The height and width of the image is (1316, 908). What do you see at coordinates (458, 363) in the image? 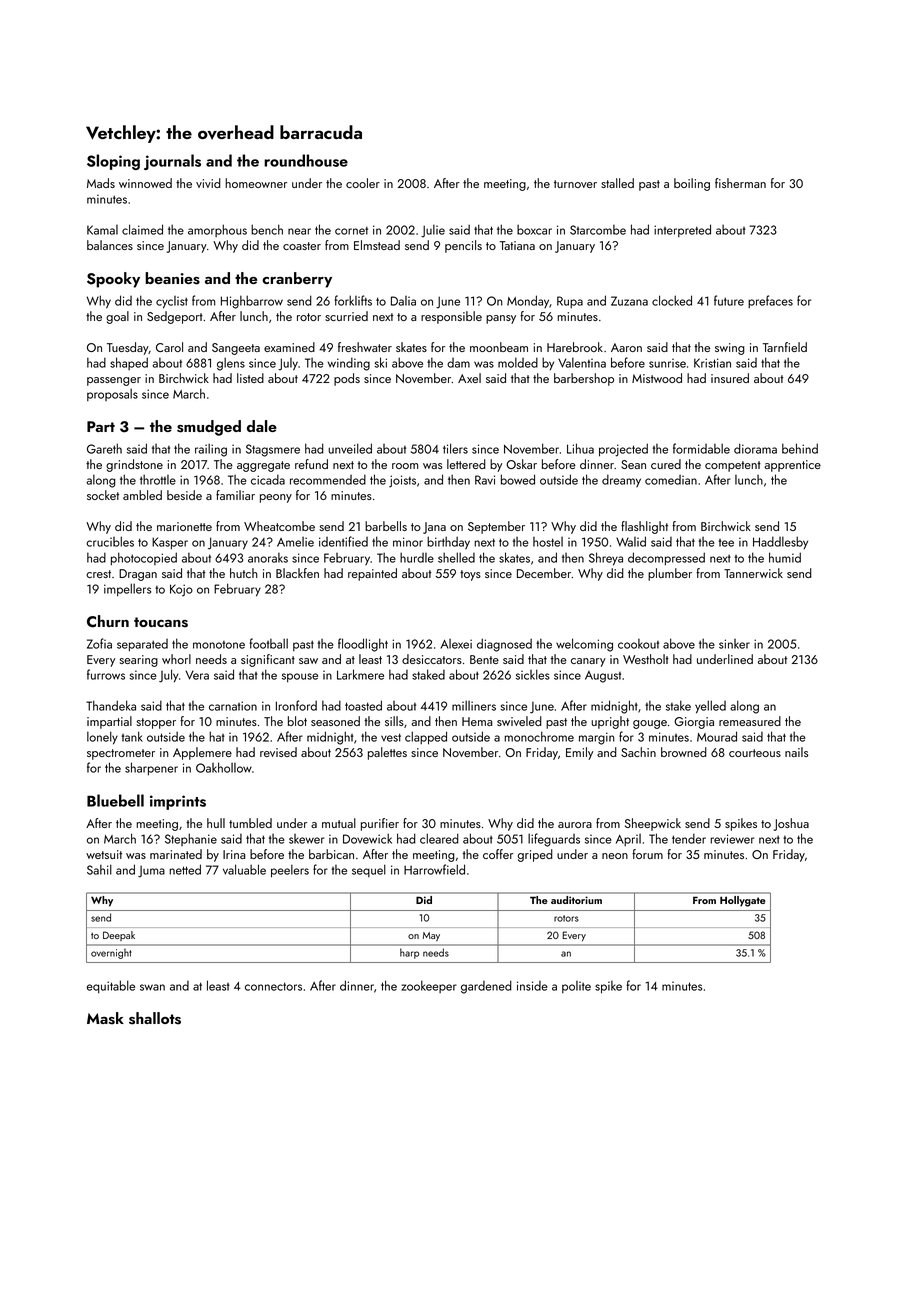
I see `dam` at bounding box center [458, 363].
